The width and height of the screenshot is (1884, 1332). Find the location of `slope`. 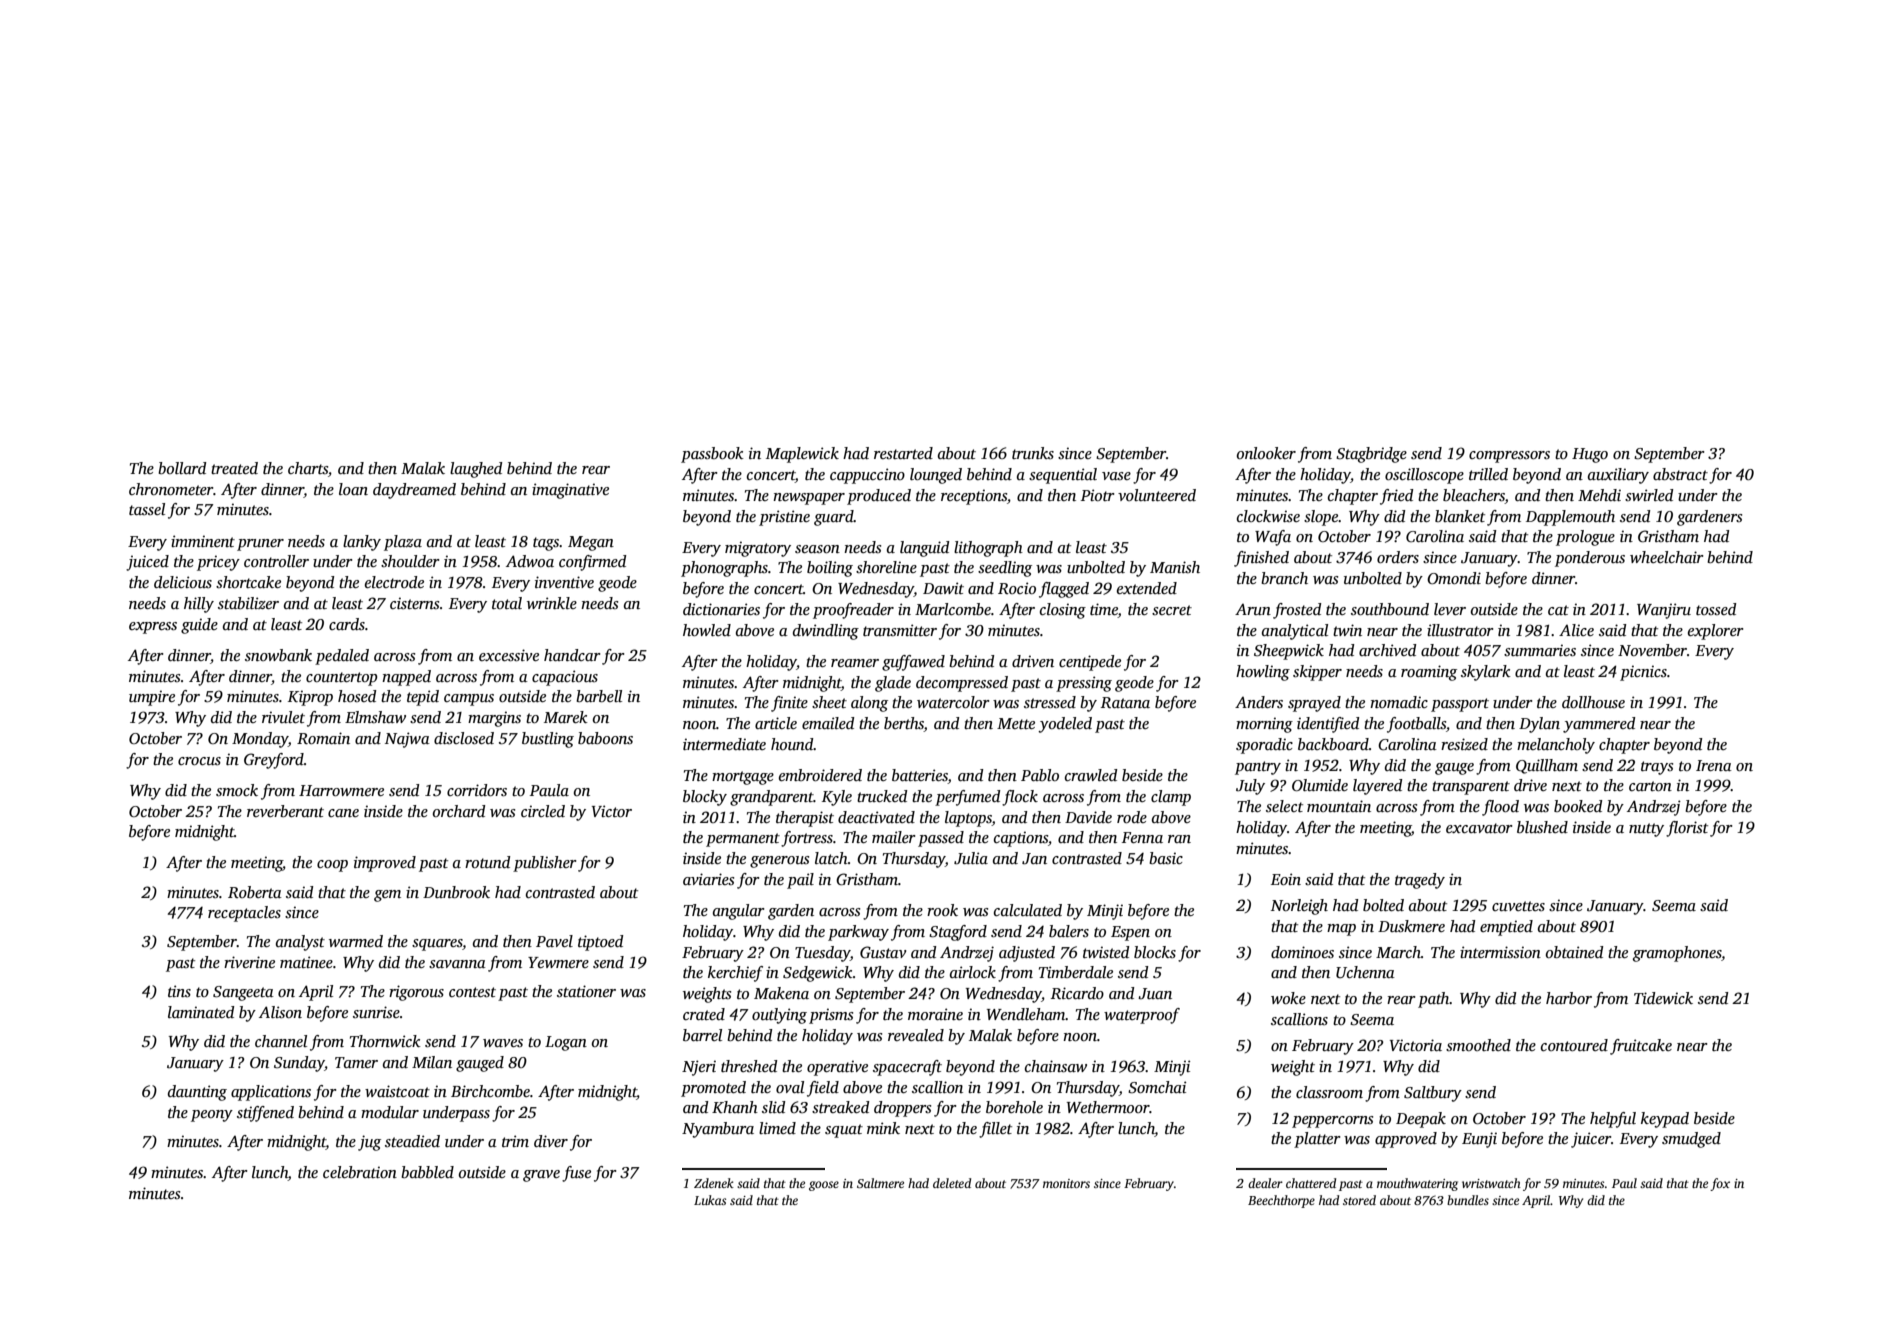

slope is located at coordinates (1321, 518).
